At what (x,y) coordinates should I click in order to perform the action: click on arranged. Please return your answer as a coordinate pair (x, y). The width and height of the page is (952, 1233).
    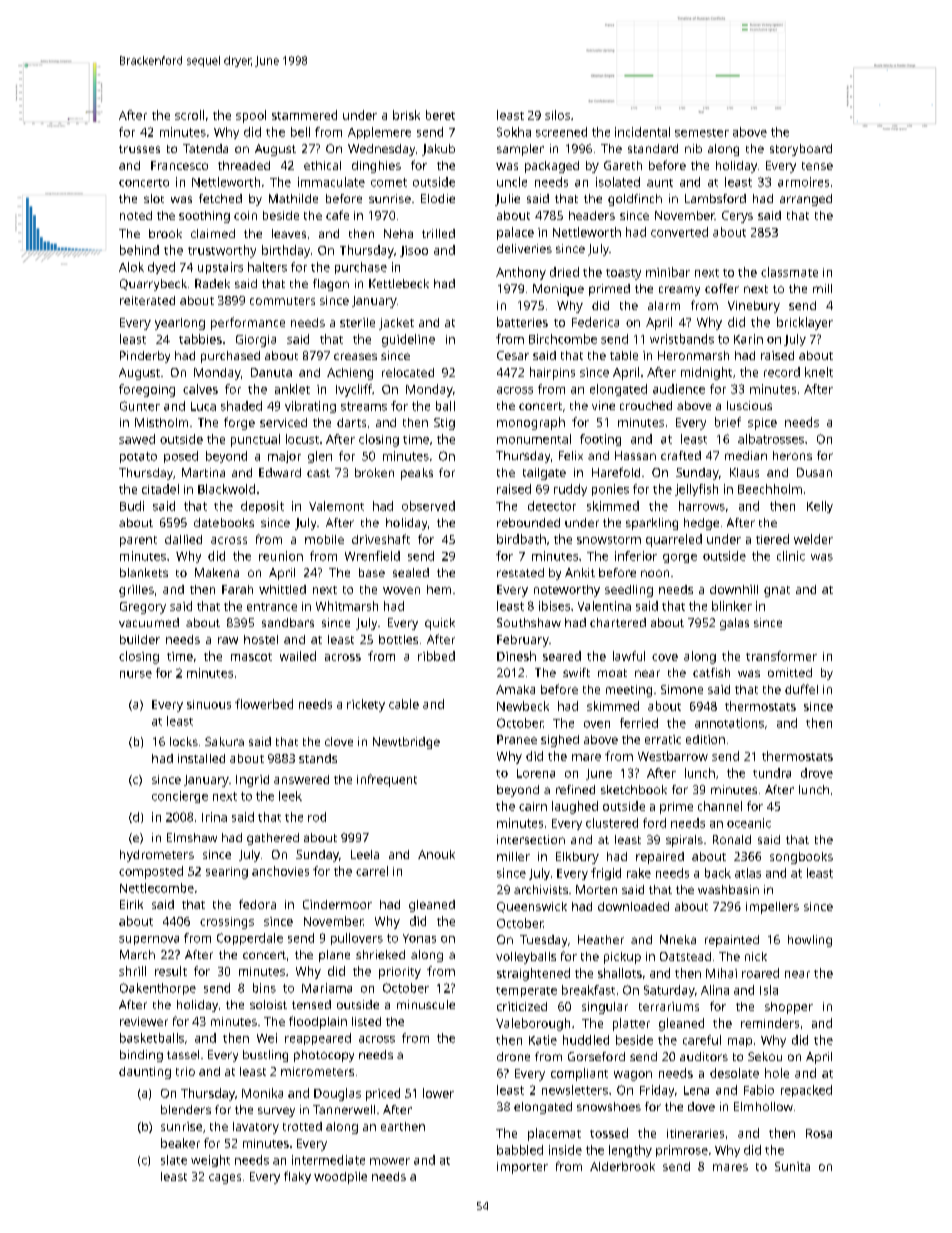
    Looking at the image, I should click on (806, 200).
